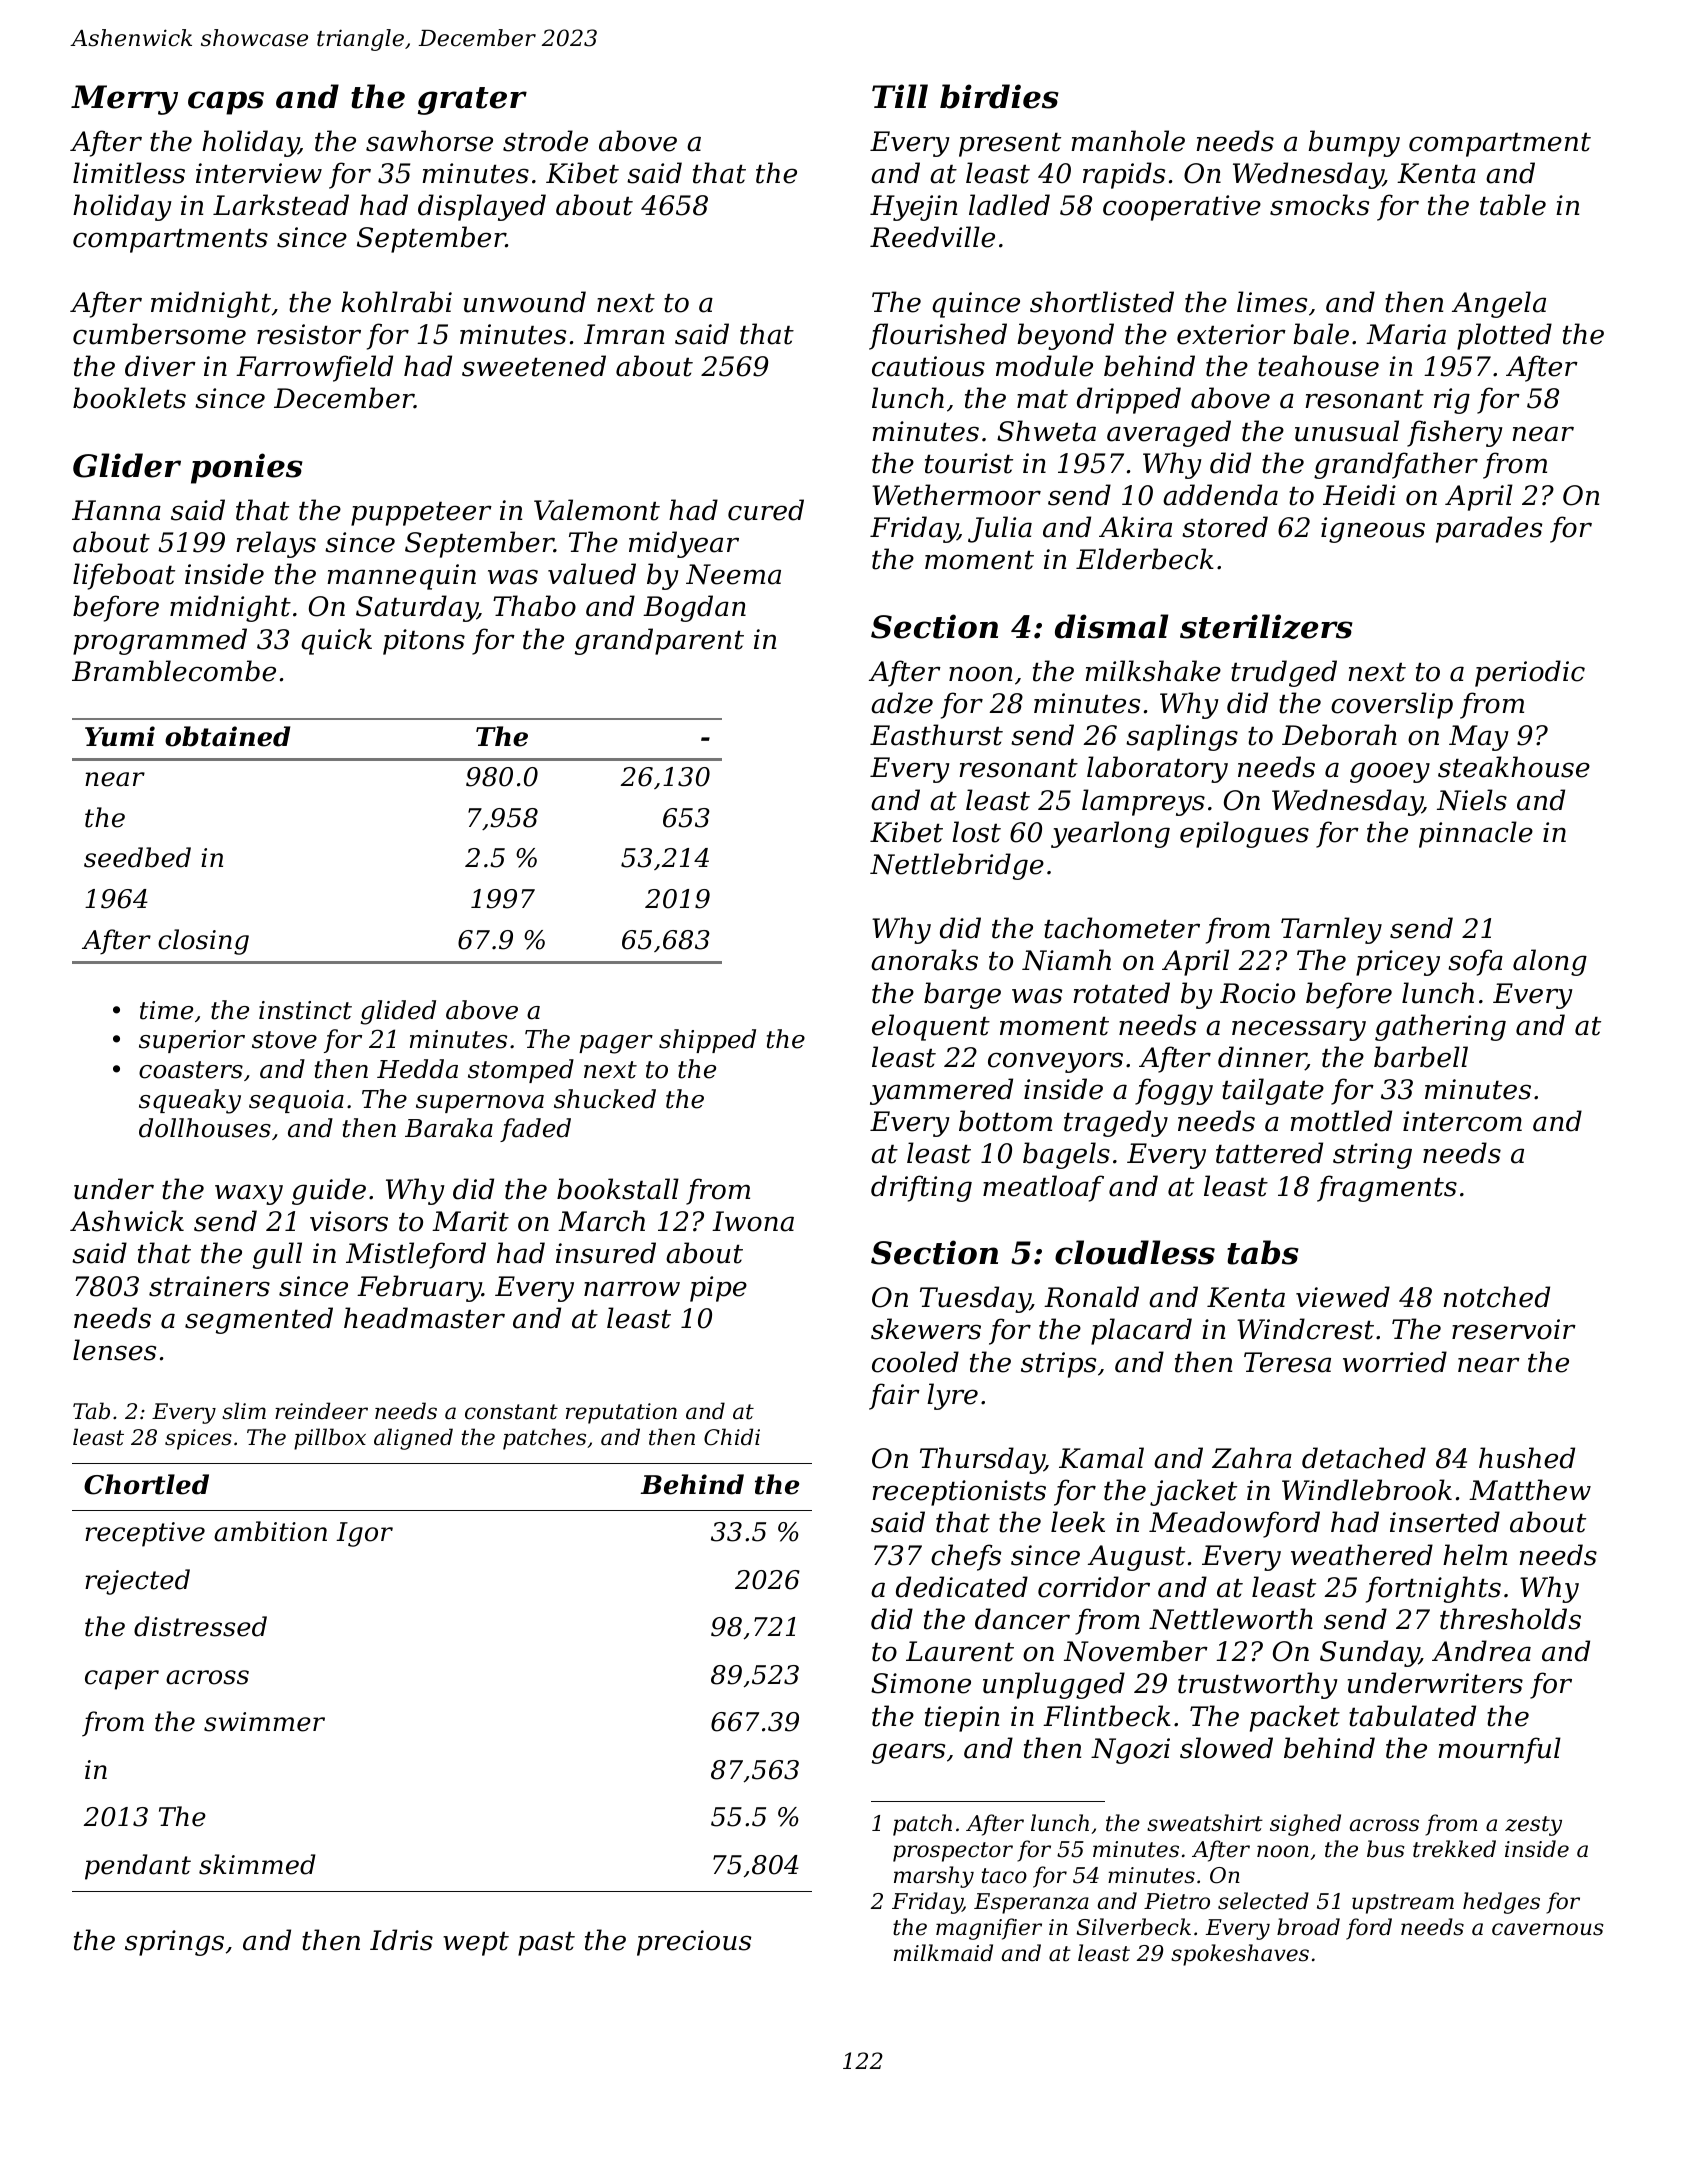  Describe the element at coordinates (200, 1626) in the document. I see `distressed` at that location.
